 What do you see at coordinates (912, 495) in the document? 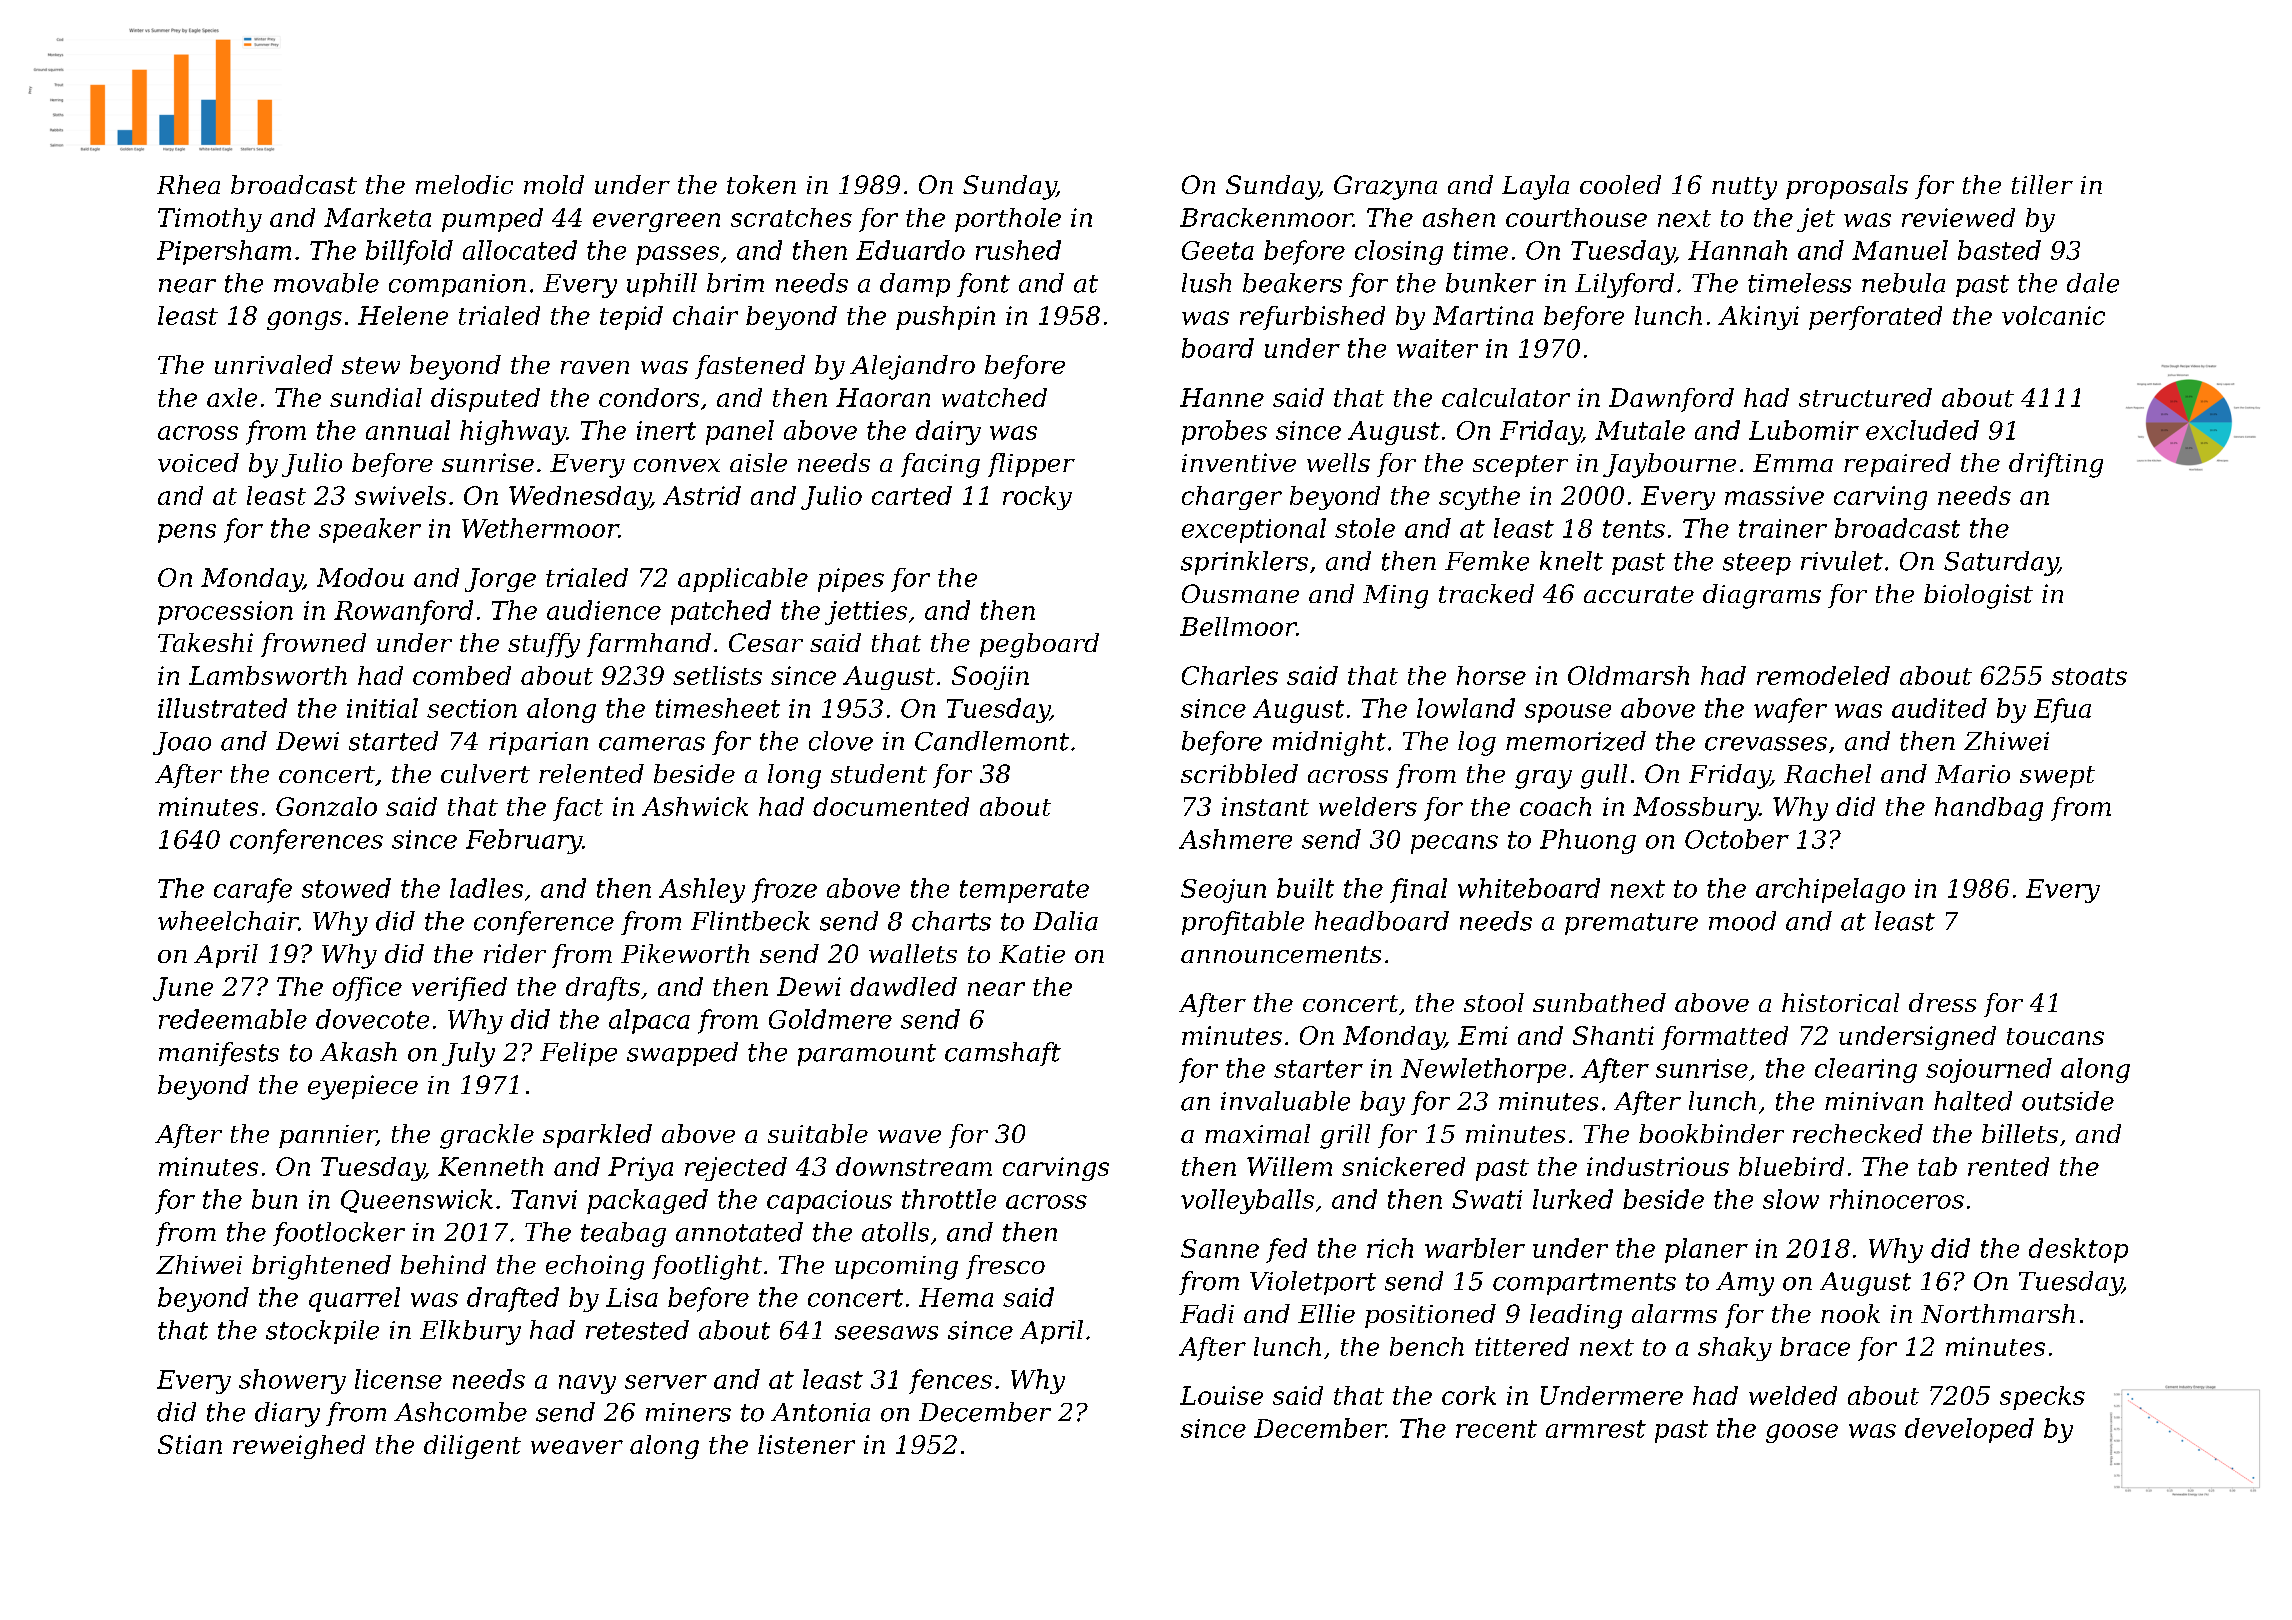
I see `carted` at bounding box center [912, 495].
